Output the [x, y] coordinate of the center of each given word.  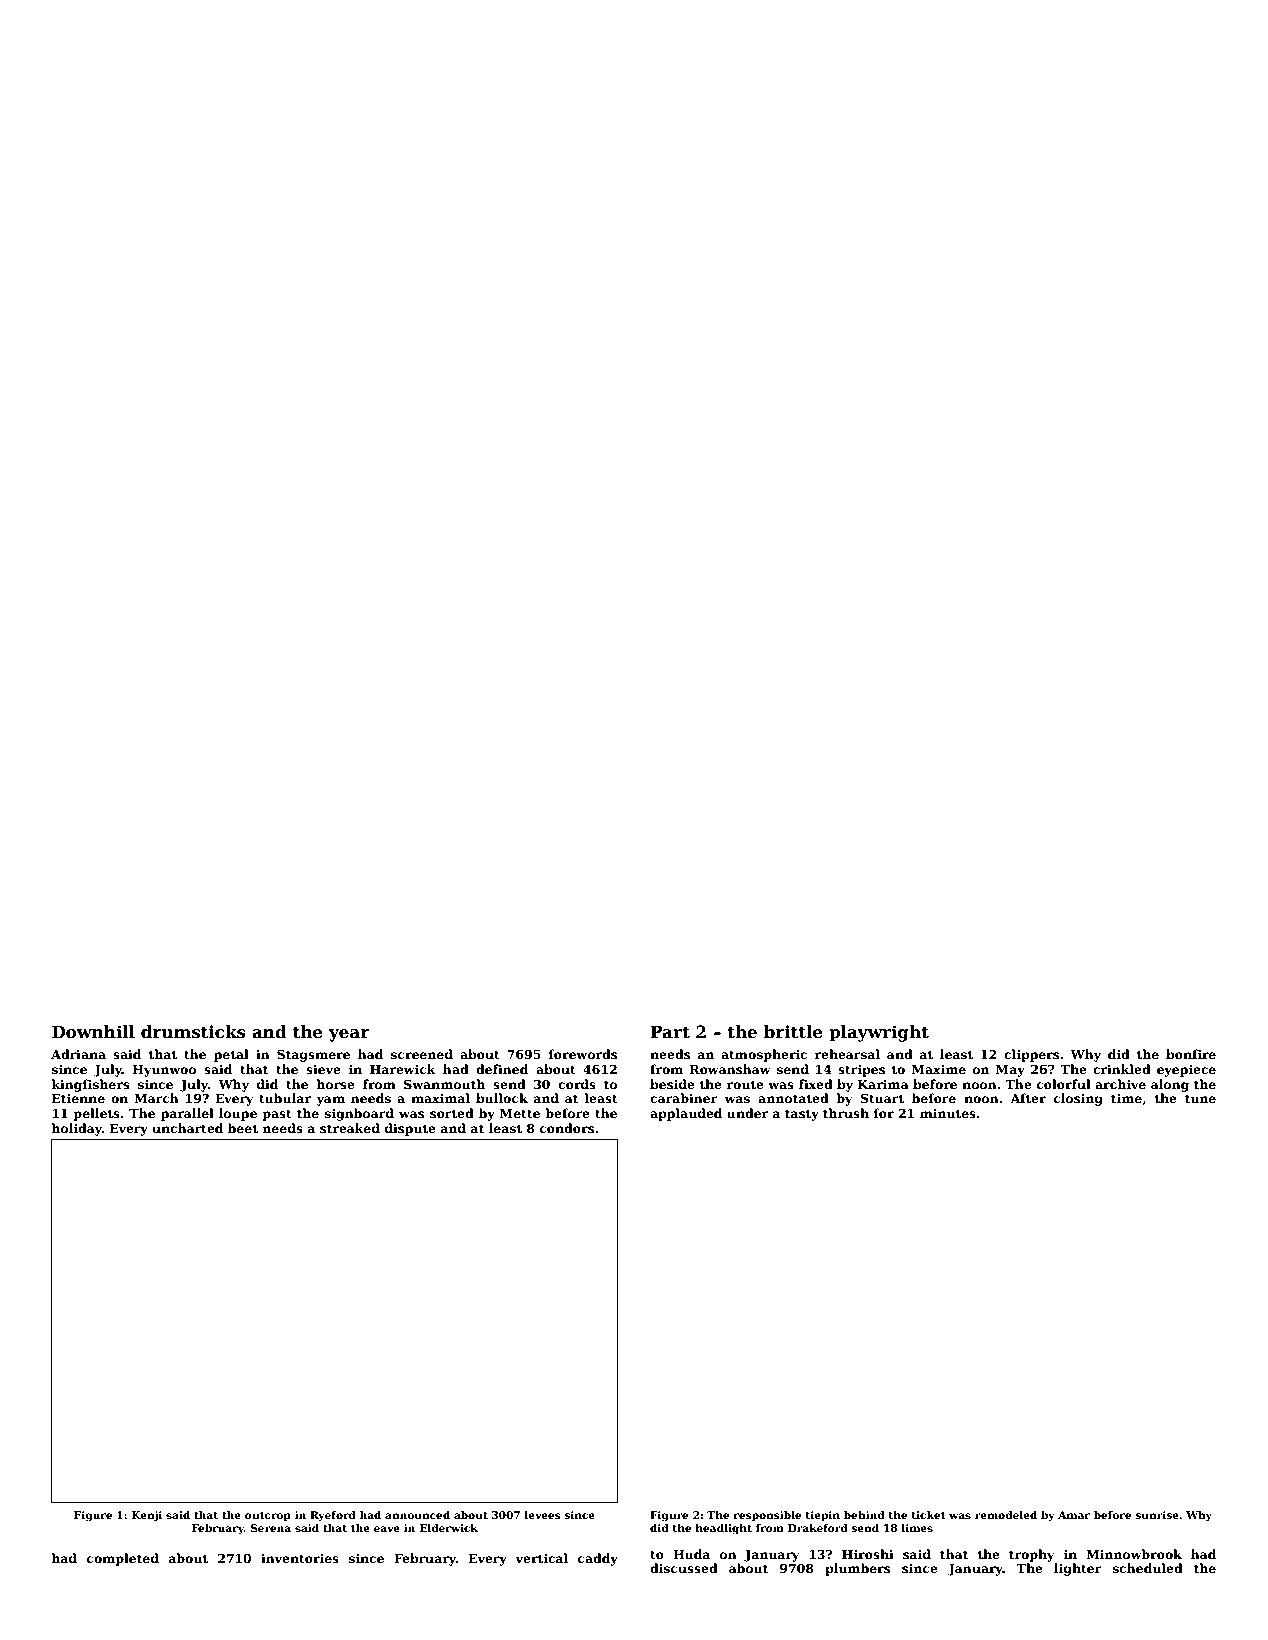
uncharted [187, 1128]
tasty [802, 1115]
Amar [1074, 1515]
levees [543, 1515]
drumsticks [193, 1032]
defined [502, 1069]
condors [567, 1128]
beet [243, 1128]
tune [1200, 1098]
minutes [948, 1113]
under [747, 1113]
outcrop [268, 1516]
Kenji [147, 1516]
